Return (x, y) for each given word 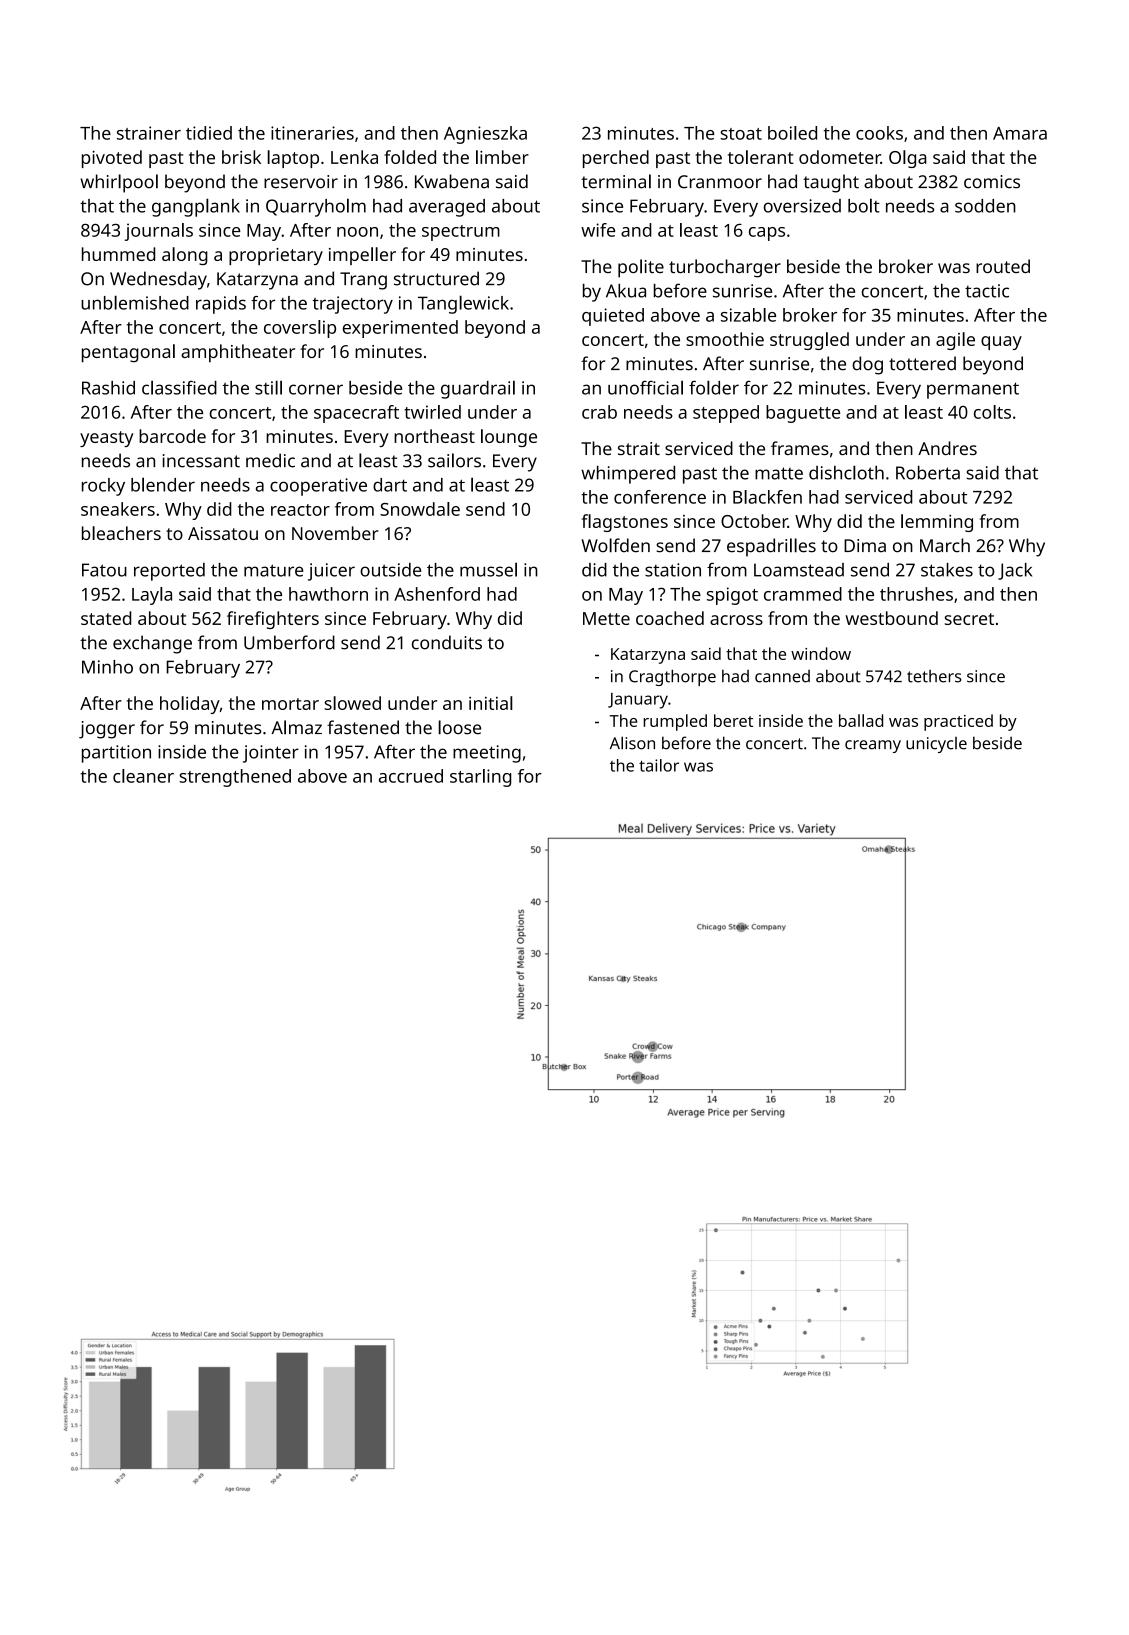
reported (169, 572)
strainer (149, 133)
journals (159, 232)
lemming (937, 523)
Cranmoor (720, 182)
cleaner (143, 776)
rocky (103, 487)
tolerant (761, 157)
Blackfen (767, 497)
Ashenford (437, 594)
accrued (411, 776)
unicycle (936, 745)
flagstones (625, 523)
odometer (840, 157)
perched (616, 159)
